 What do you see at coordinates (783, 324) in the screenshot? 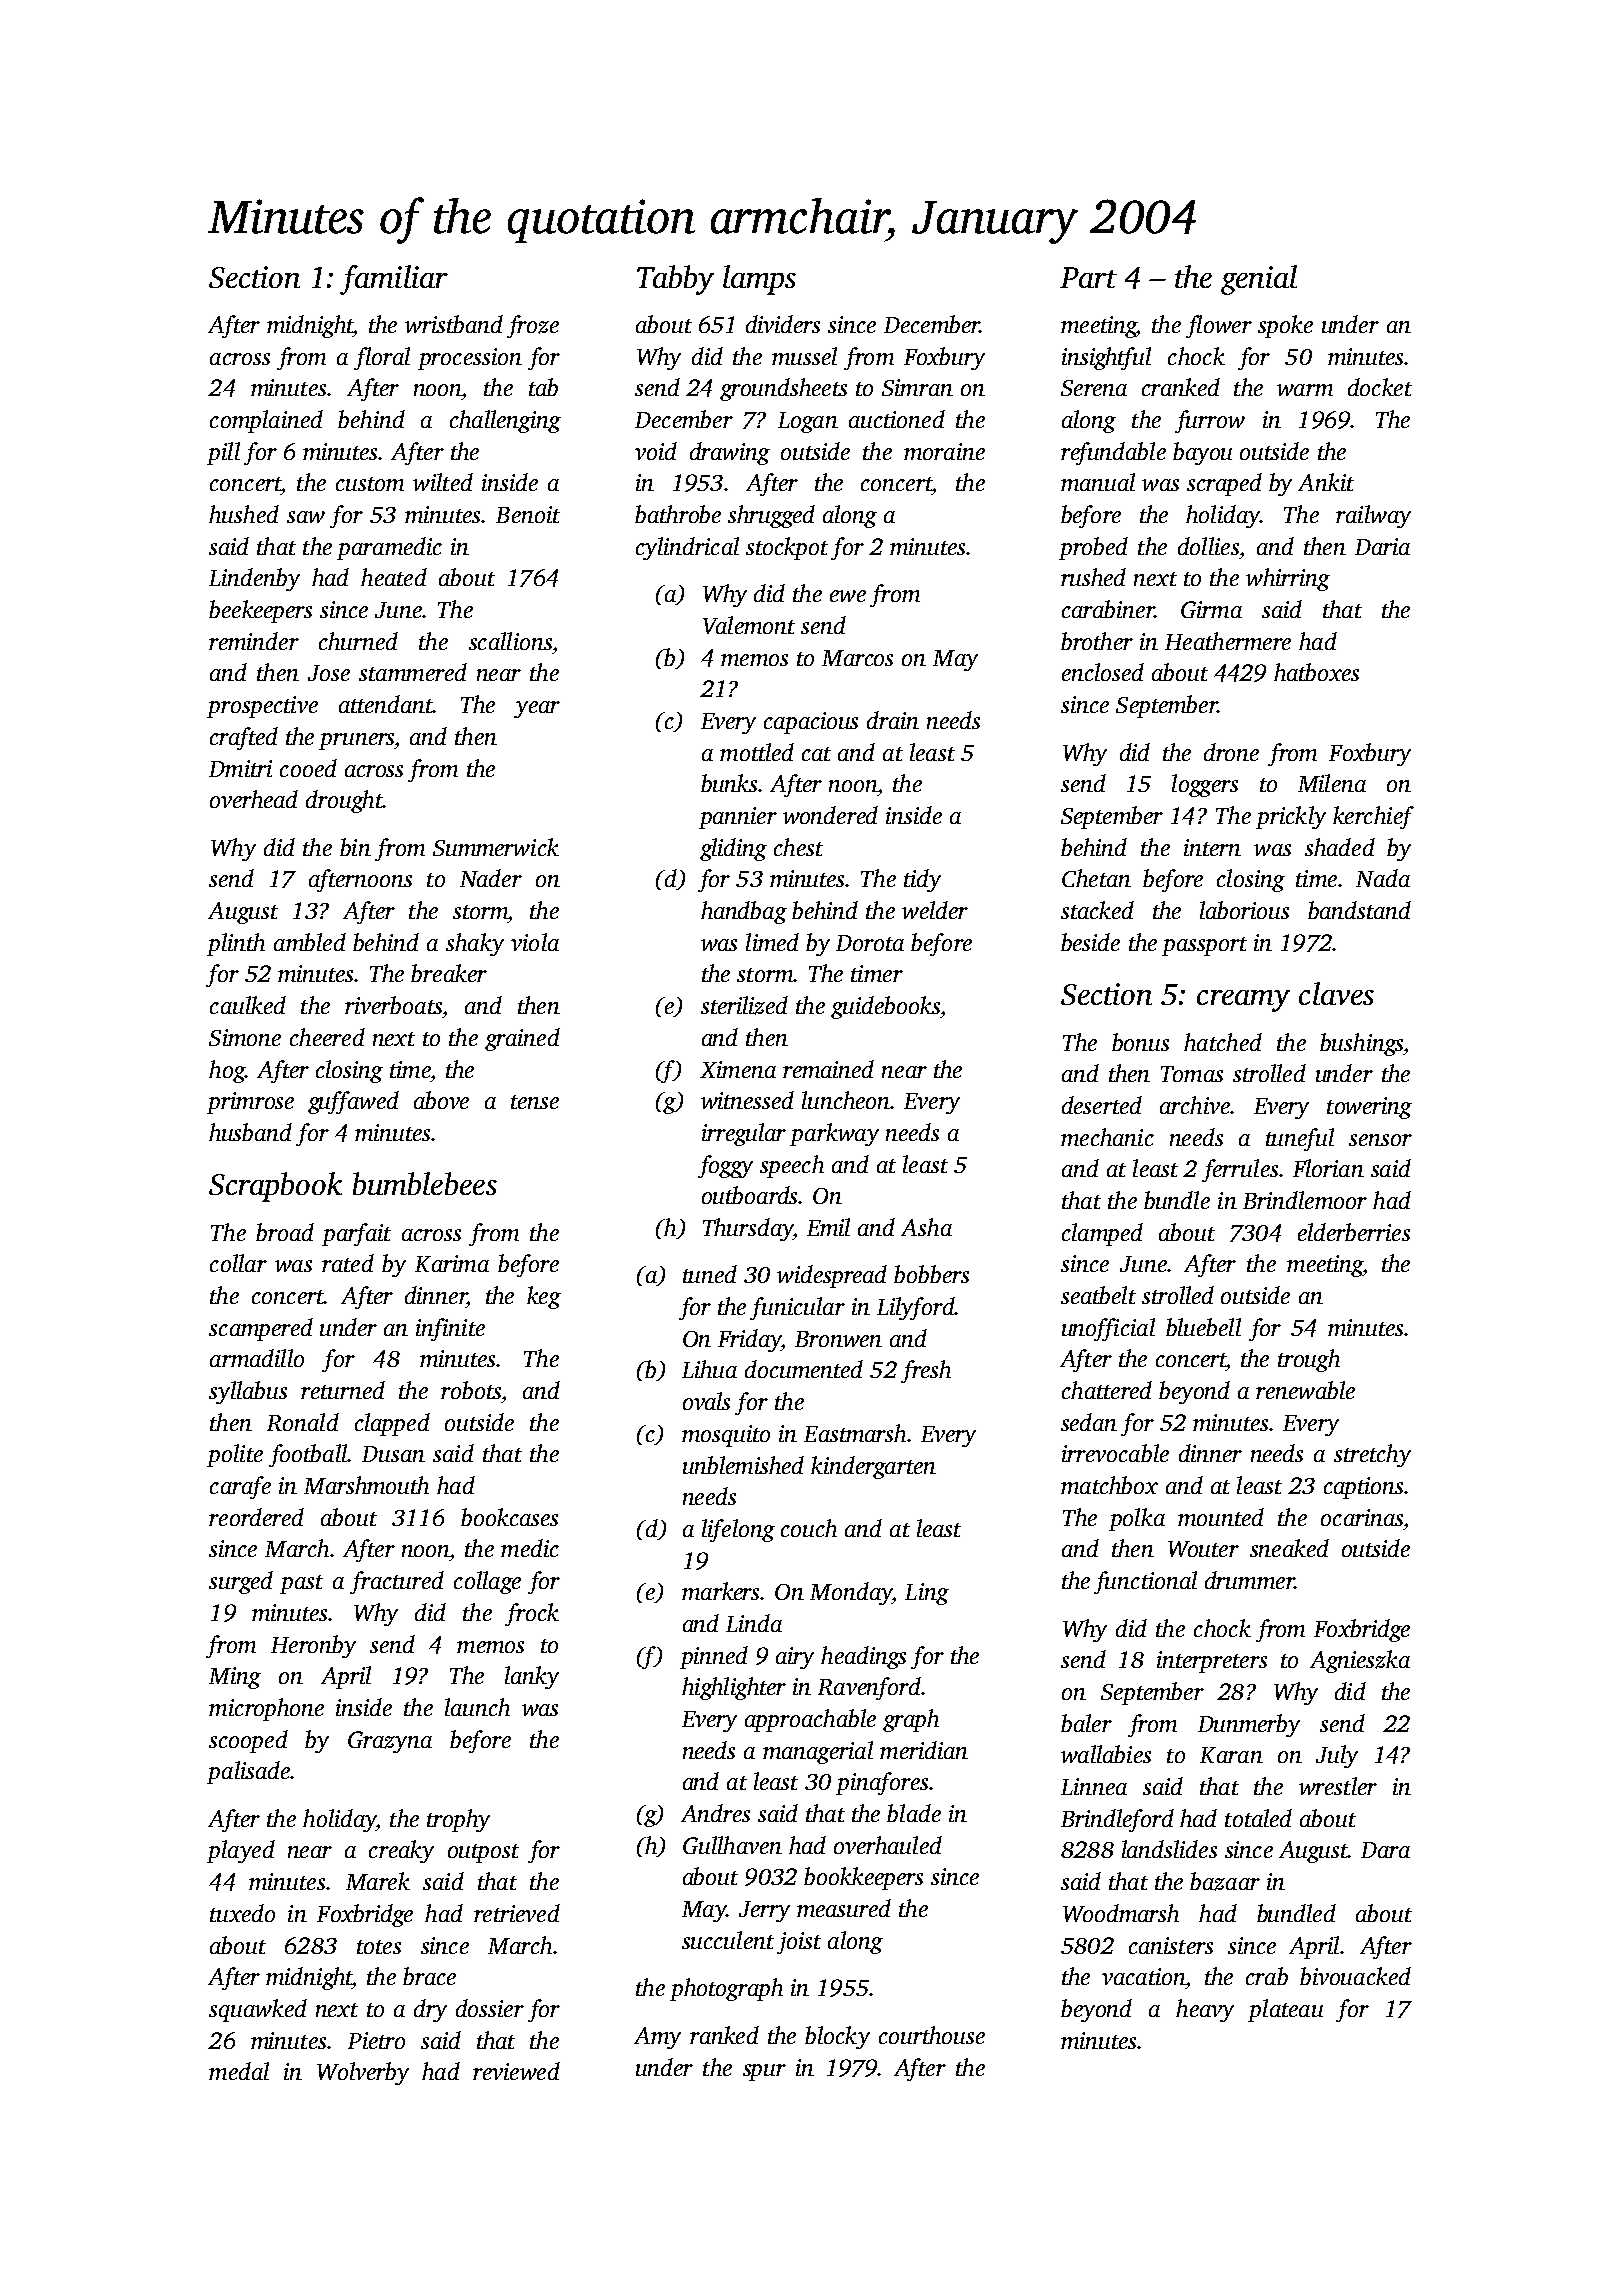
I see `dividers` at bounding box center [783, 324].
